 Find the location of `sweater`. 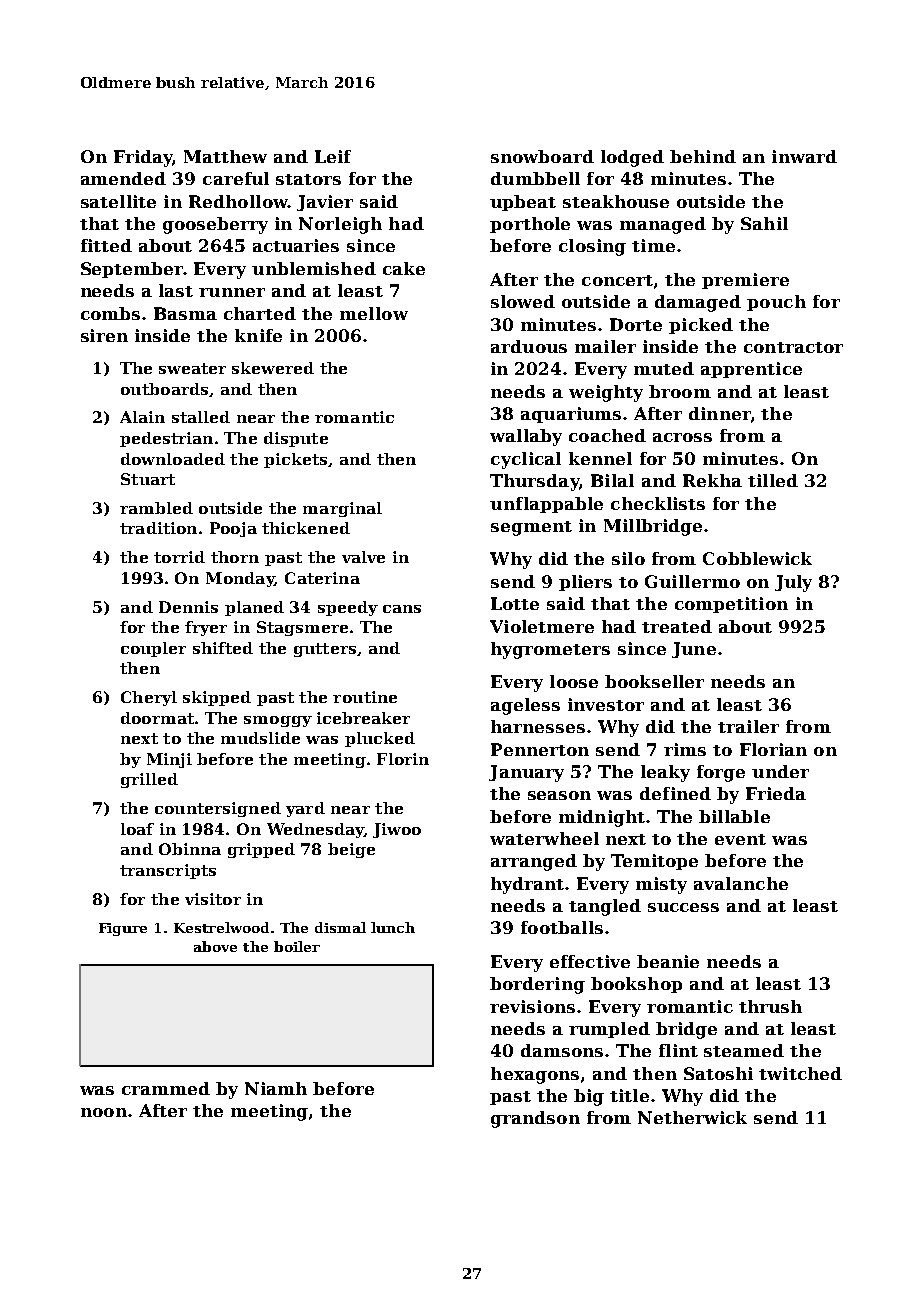

sweater is located at coordinates (192, 368).
